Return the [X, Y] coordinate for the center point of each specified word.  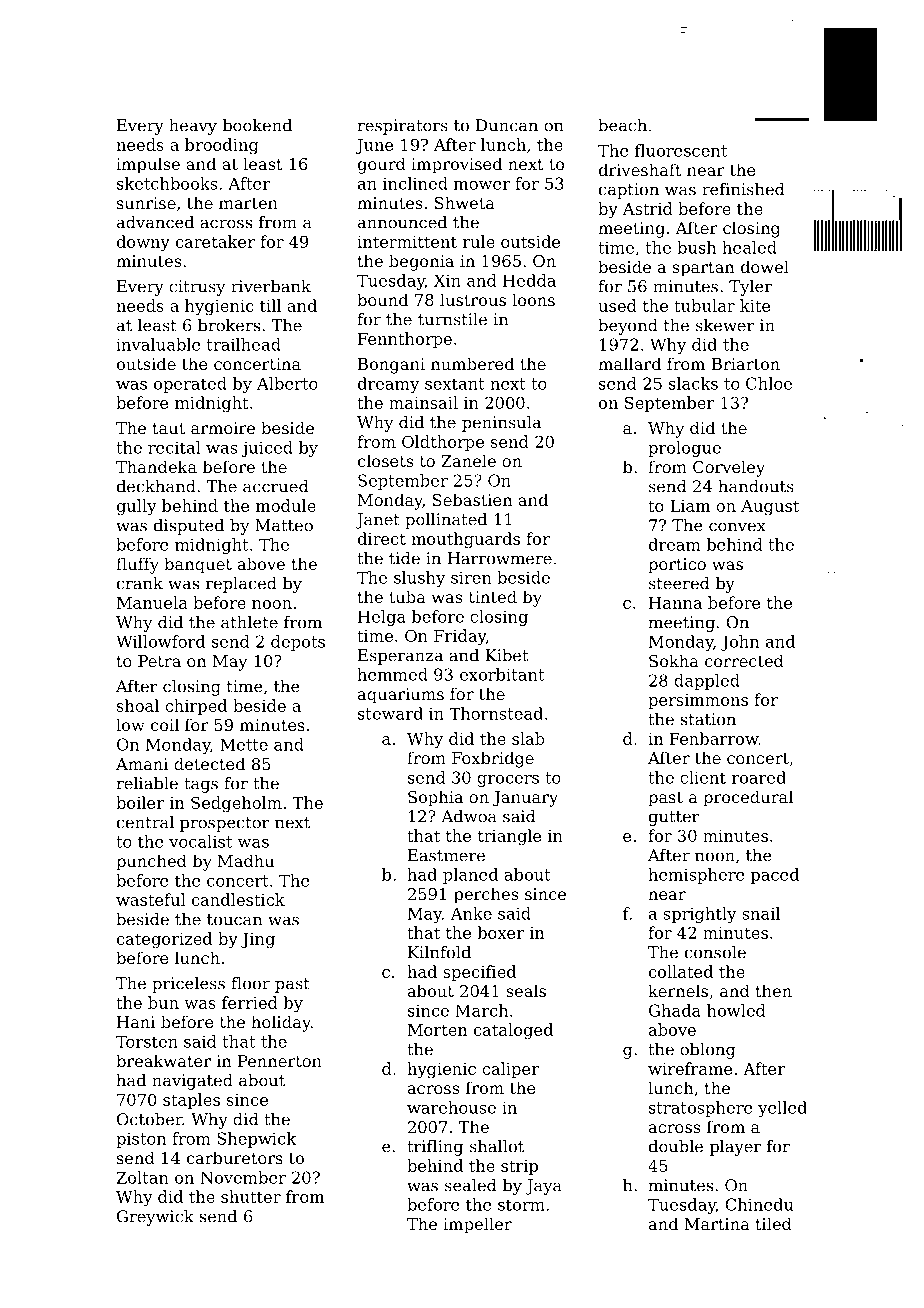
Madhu [246, 860]
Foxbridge [493, 759]
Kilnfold [439, 952]
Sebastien [473, 499]
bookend [257, 125]
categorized [164, 940]
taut [169, 428]
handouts [756, 486]
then [774, 990]
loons [533, 299]
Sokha [674, 660]
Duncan [507, 125]
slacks [693, 383]
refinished [743, 189]
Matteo [284, 525]
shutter [251, 1196]
